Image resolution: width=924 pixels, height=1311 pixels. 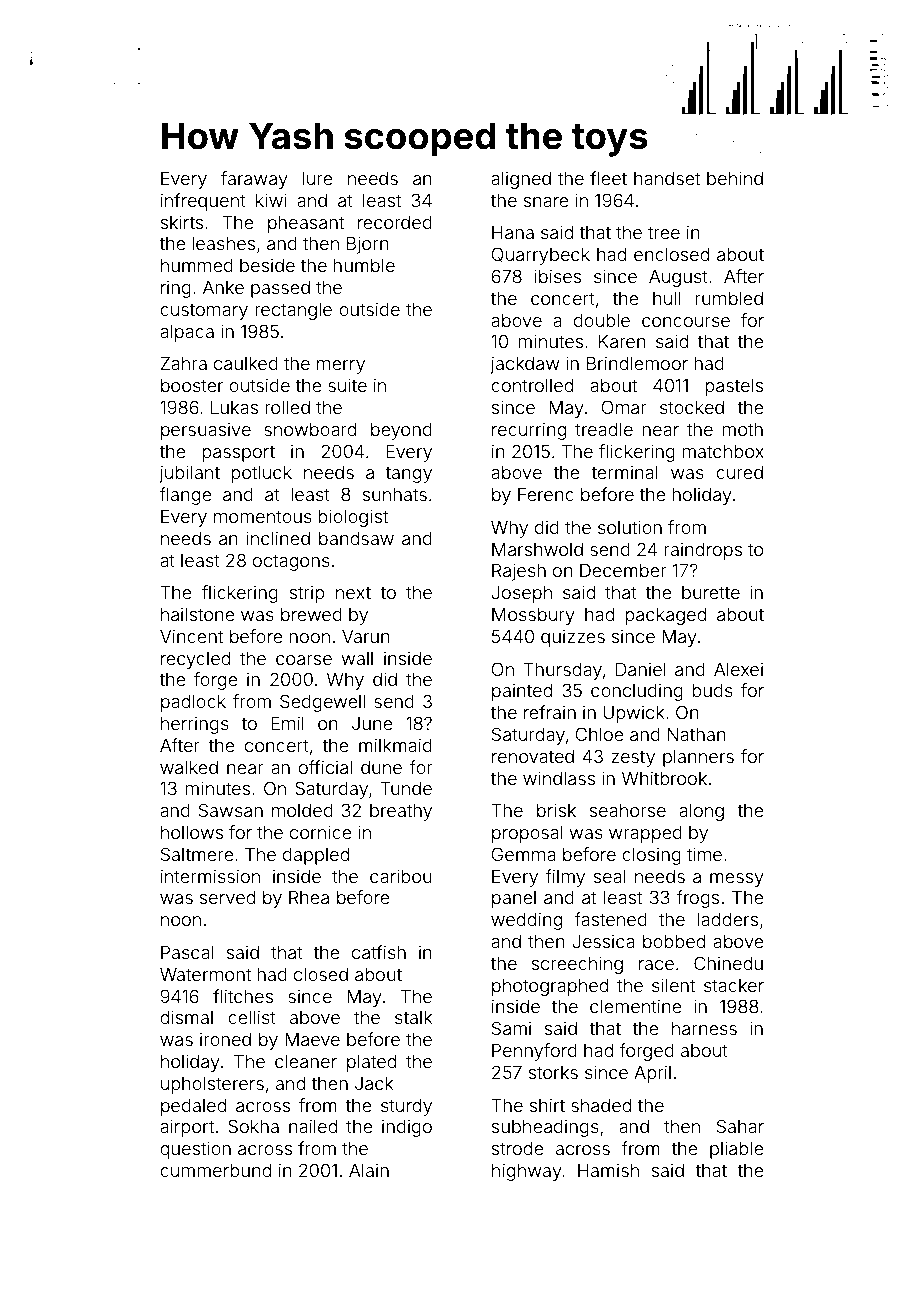 I want to click on Jessica, so click(x=603, y=941).
